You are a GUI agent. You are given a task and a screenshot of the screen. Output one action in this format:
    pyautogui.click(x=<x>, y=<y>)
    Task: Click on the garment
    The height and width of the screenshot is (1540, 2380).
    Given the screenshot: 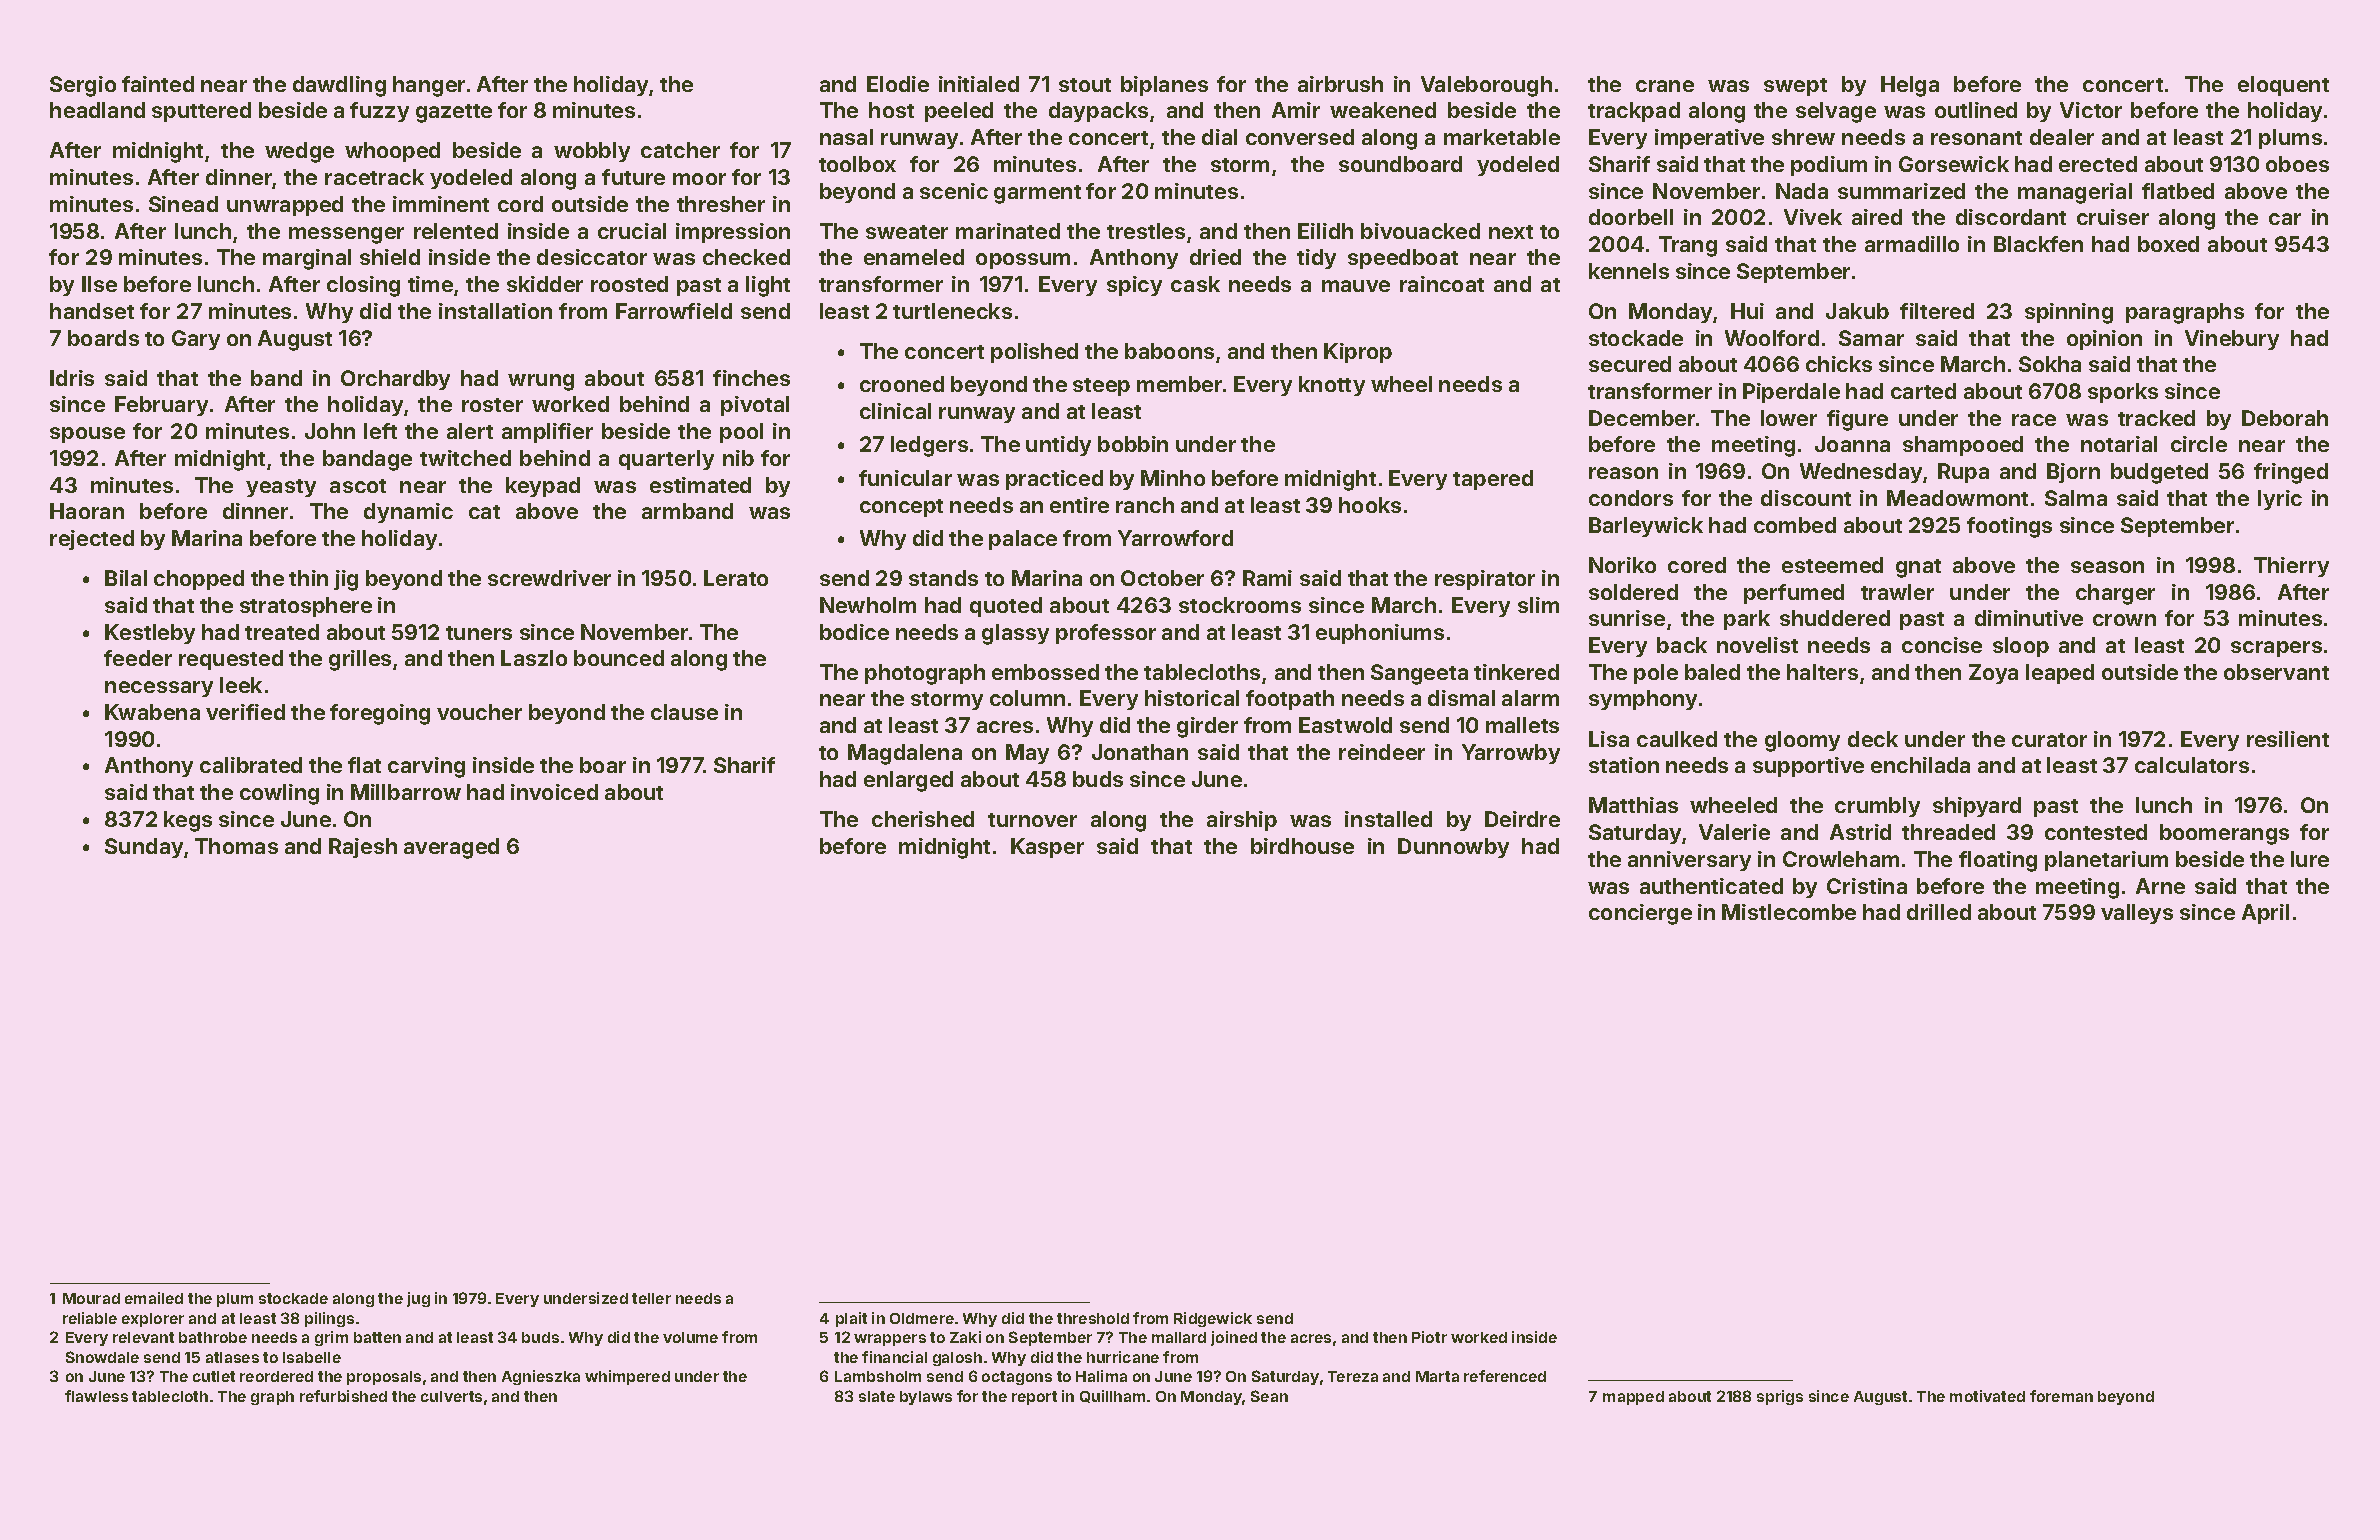 What is the action you would take?
    pyautogui.click(x=1037, y=194)
